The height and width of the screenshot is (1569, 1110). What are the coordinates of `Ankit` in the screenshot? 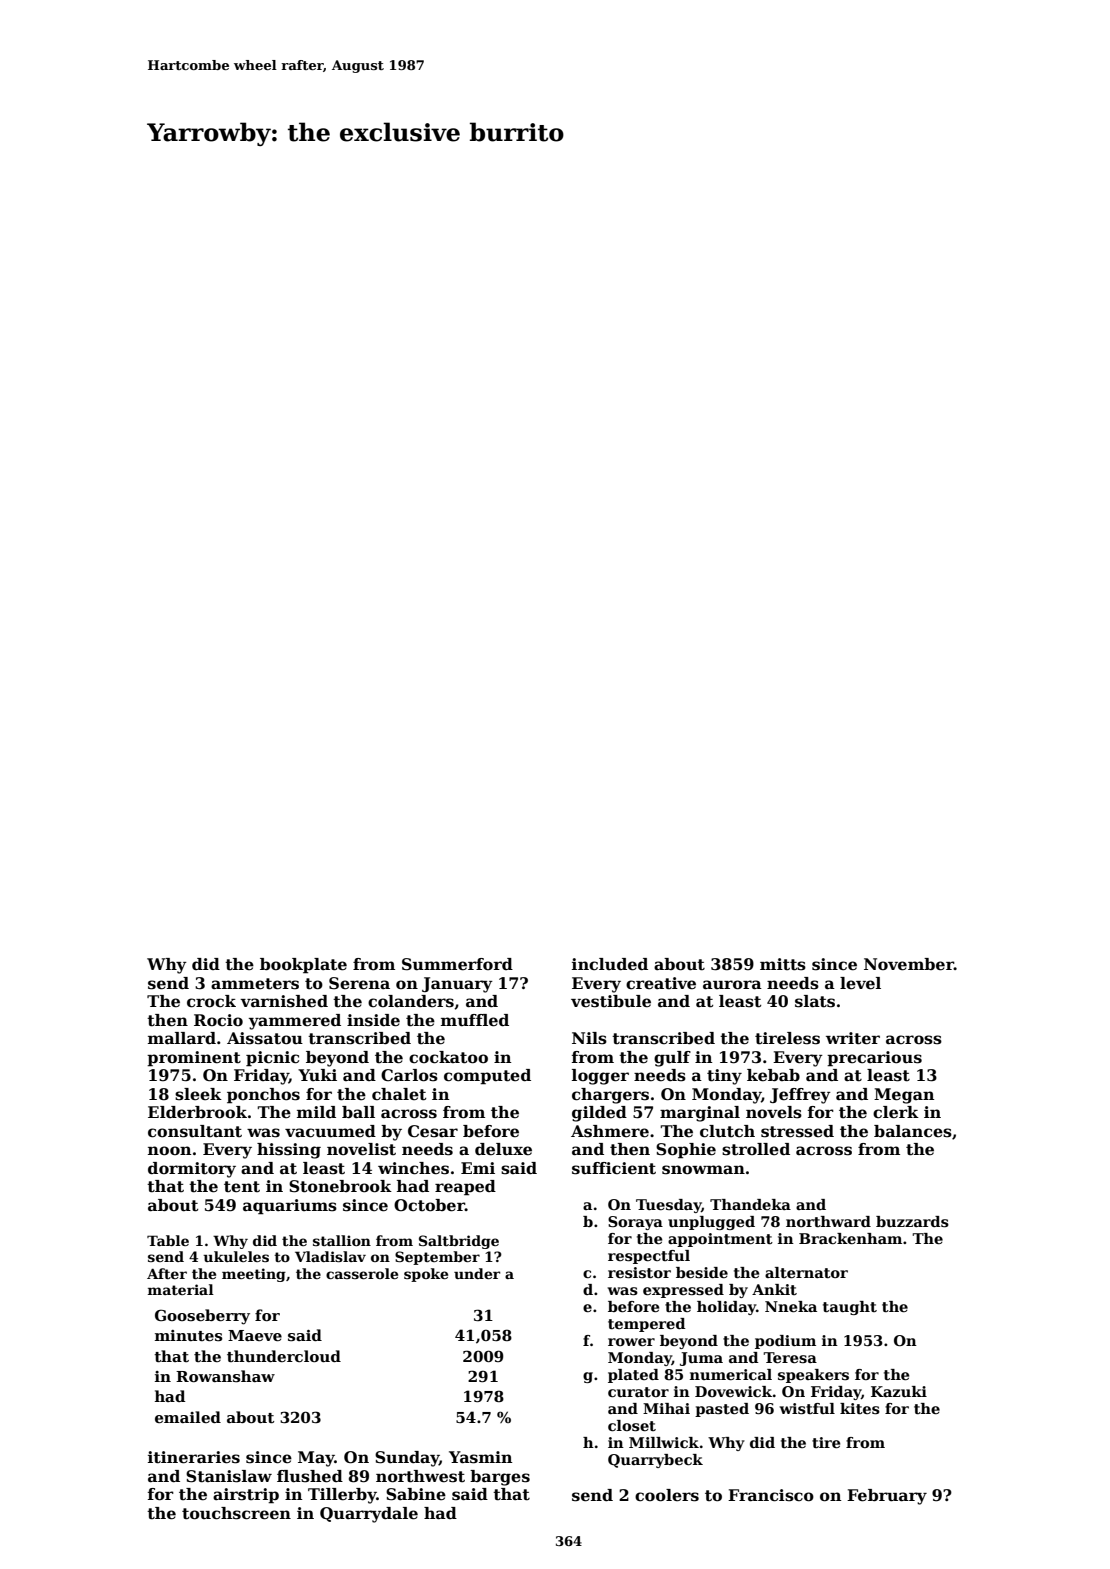 It's located at (774, 1289).
